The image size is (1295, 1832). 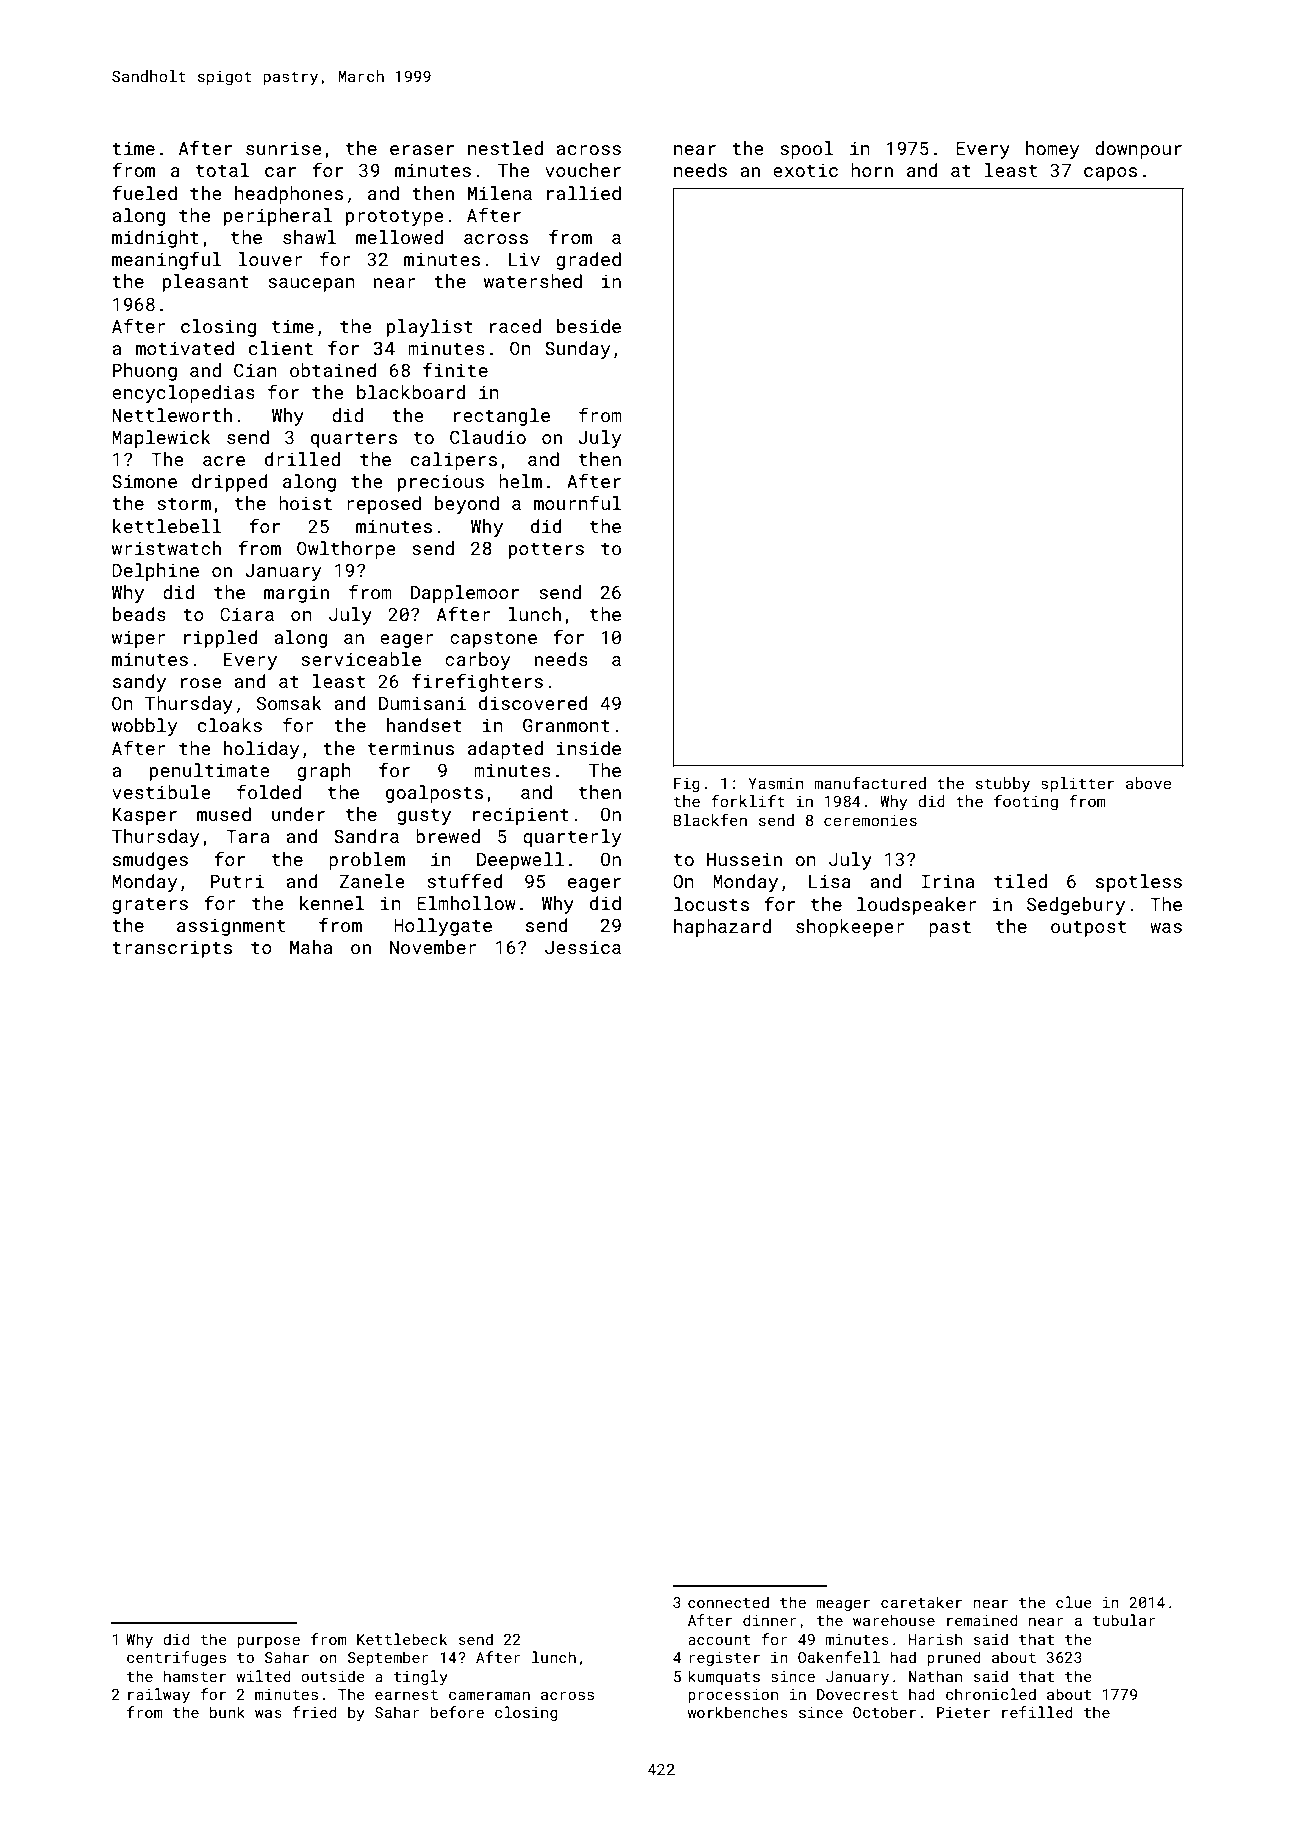 I want to click on centrifuges, so click(x=176, y=1658).
